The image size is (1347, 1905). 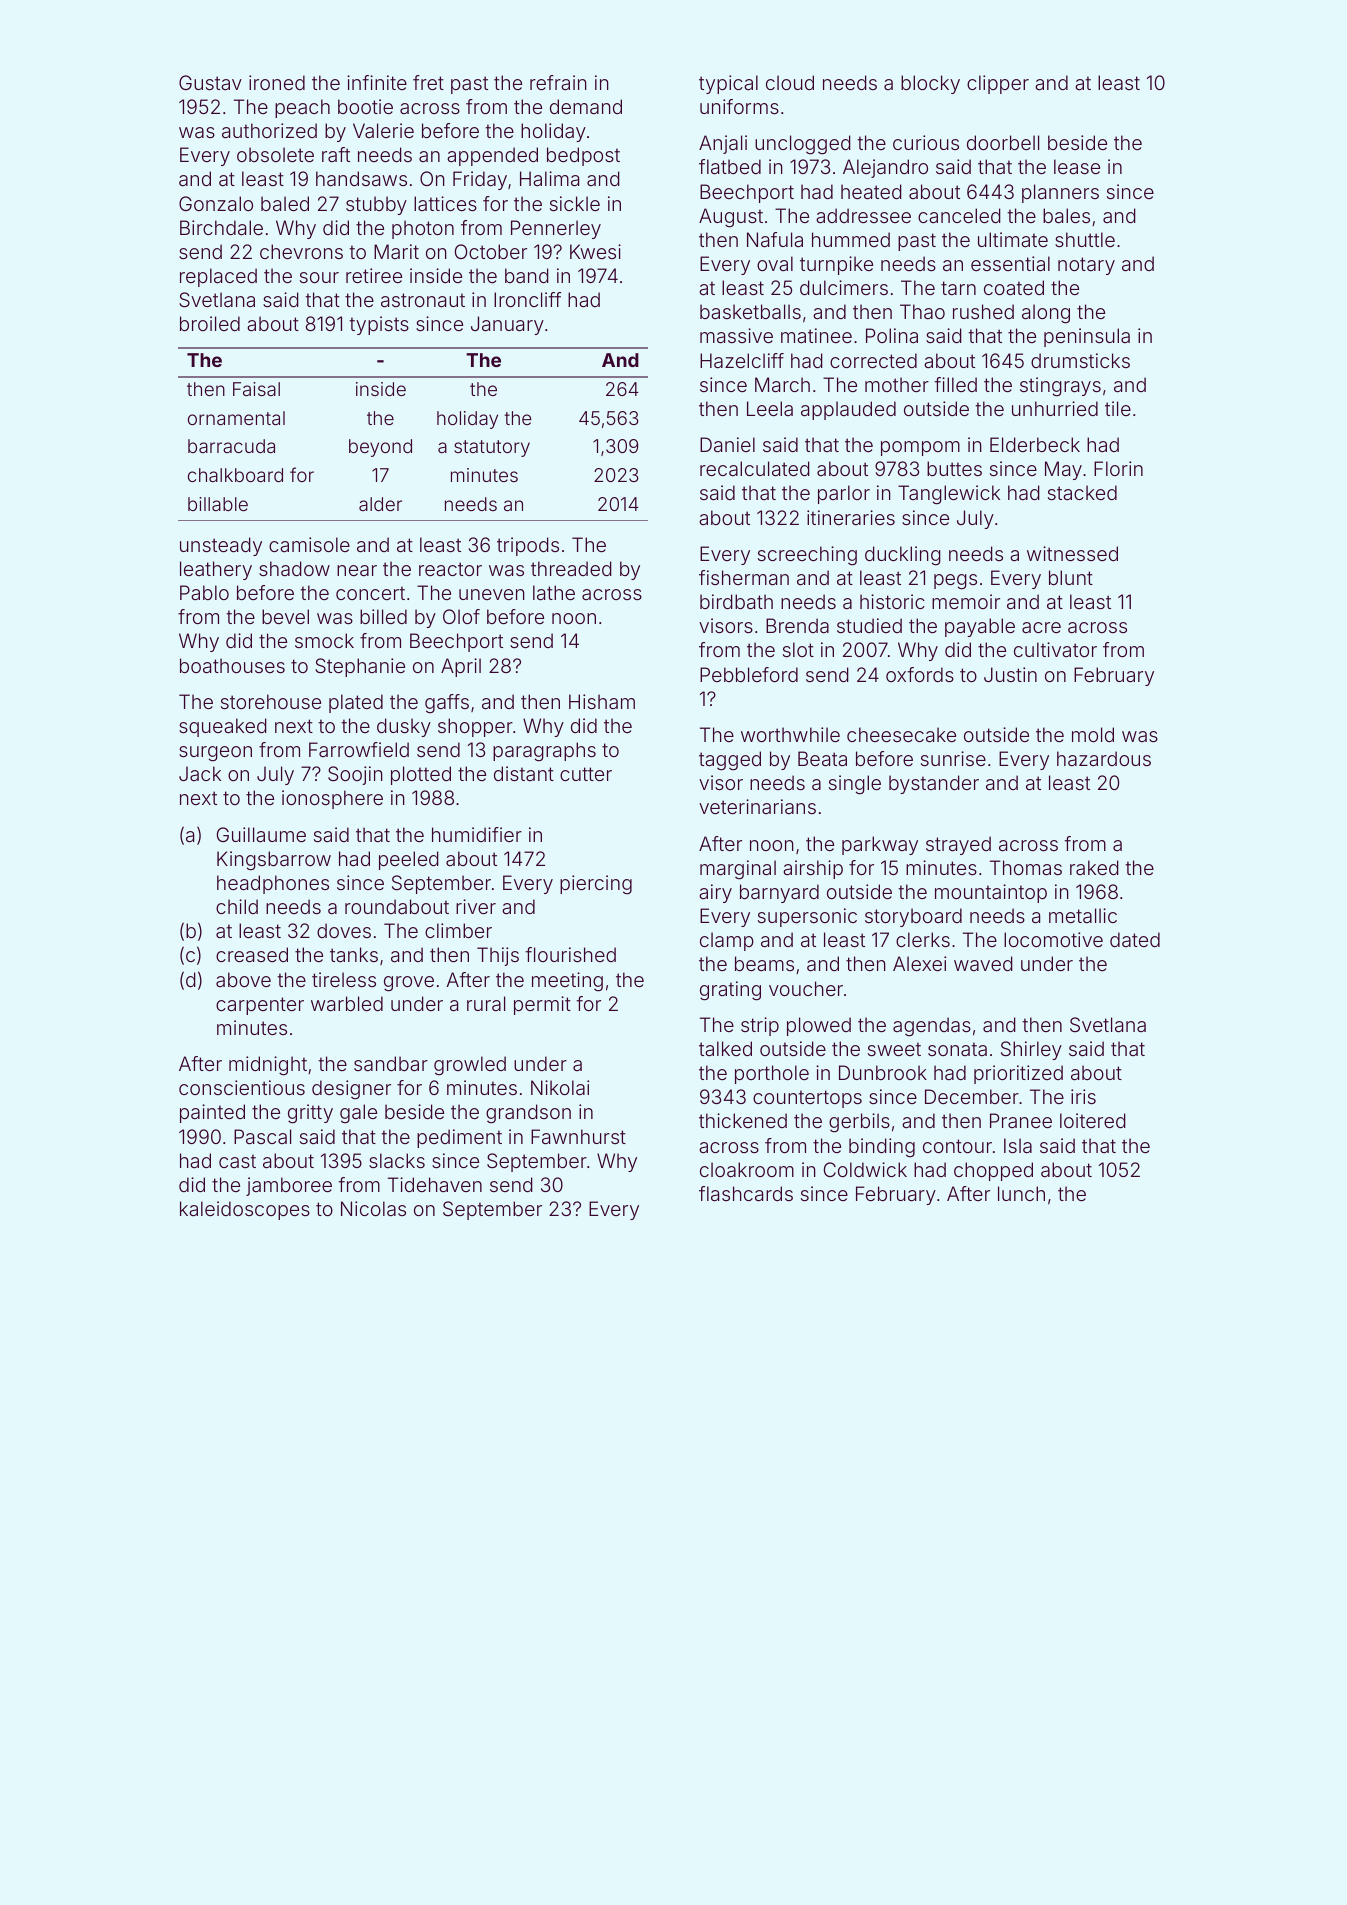 I want to click on Fawnhurst, so click(x=578, y=1136).
